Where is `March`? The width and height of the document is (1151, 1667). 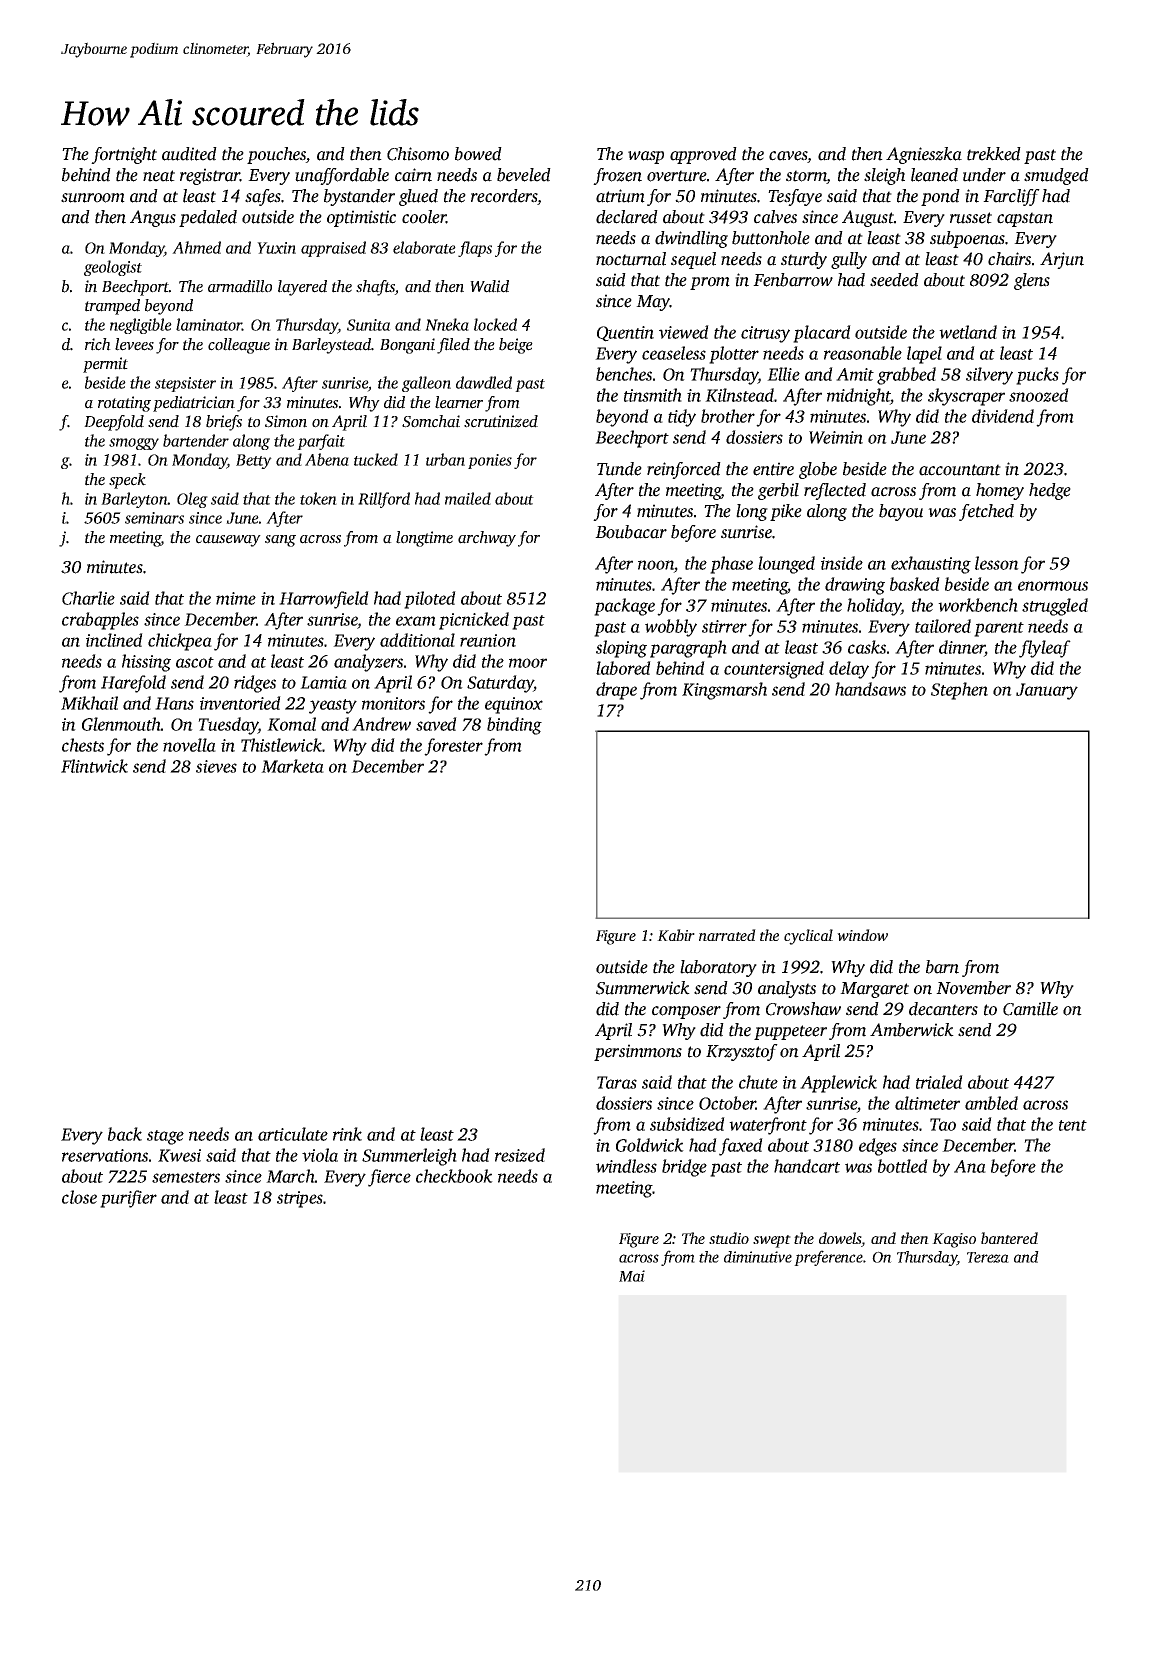 March is located at coordinates (290, 1176).
